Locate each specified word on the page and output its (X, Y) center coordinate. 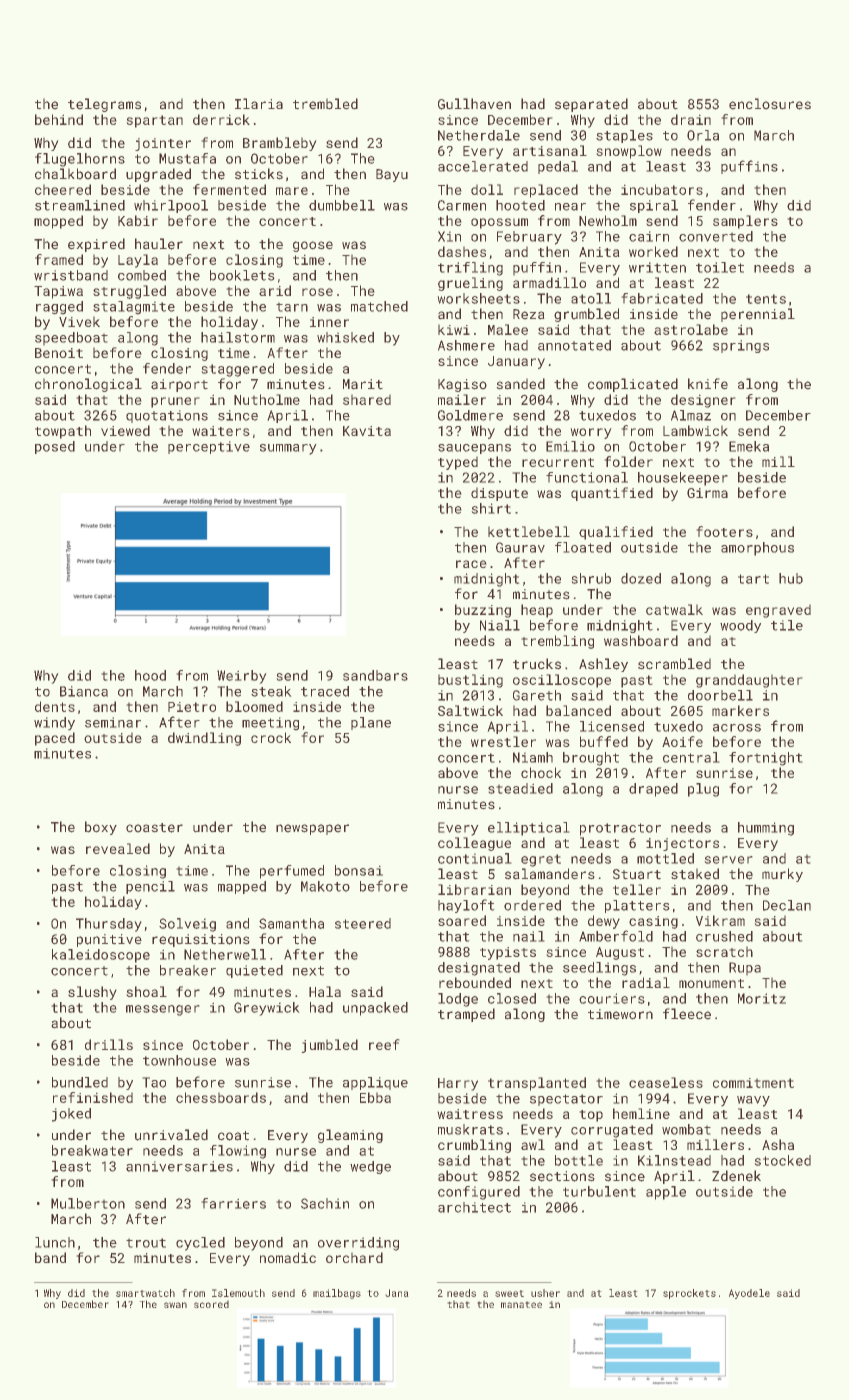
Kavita (367, 431)
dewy (604, 922)
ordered (532, 905)
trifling (470, 269)
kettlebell (529, 531)
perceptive (209, 447)
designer (703, 401)
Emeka (749, 446)
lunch (55, 1242)
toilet (720, 267)
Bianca (84, 691)
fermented (229, 189)
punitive (109, 940)
